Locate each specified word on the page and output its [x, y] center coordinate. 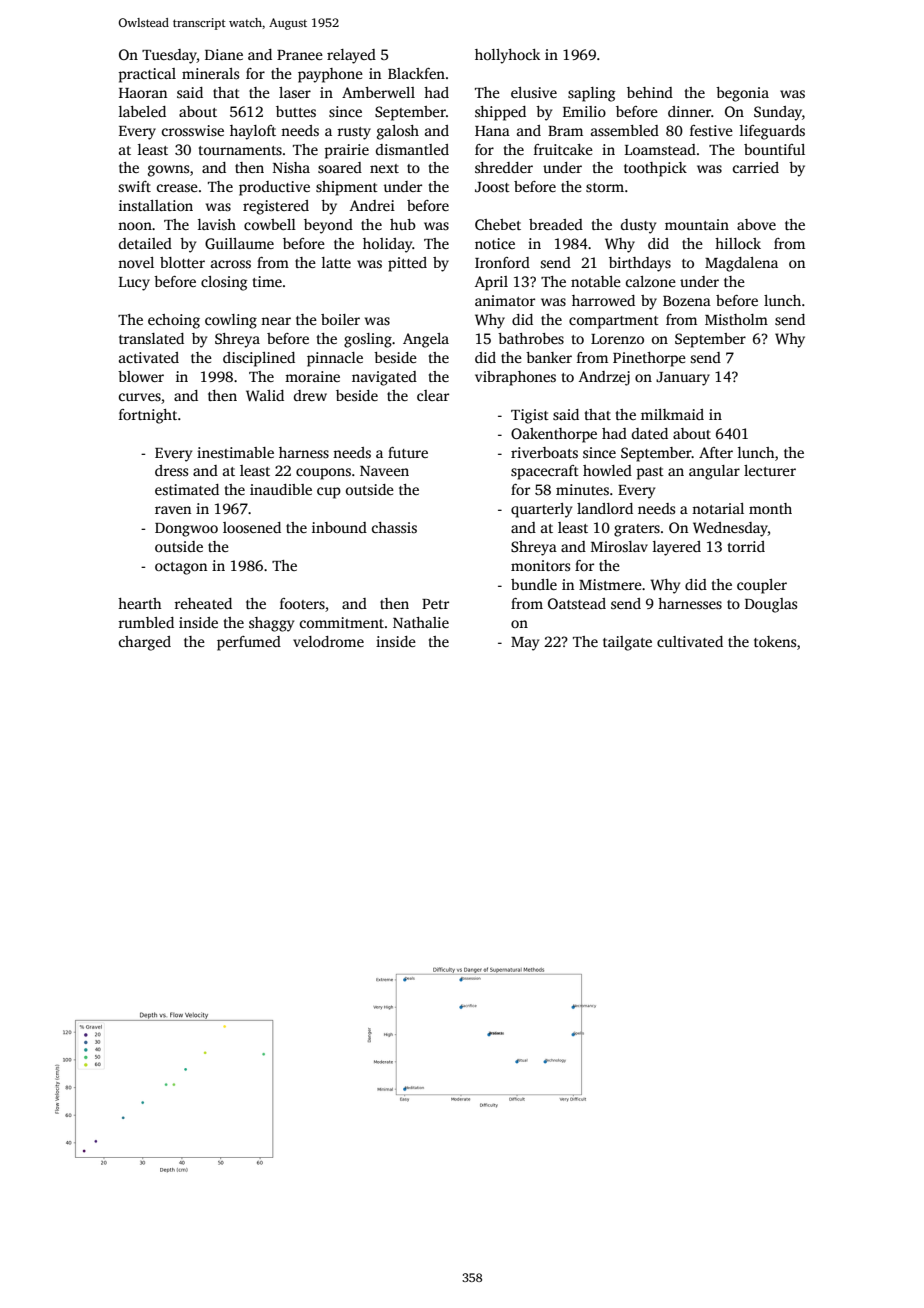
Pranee [300, 55]
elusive [534, 92]
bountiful [774, 149]
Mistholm [736, 319]
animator [505, 300]
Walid [265, 395]
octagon [181, 568]
